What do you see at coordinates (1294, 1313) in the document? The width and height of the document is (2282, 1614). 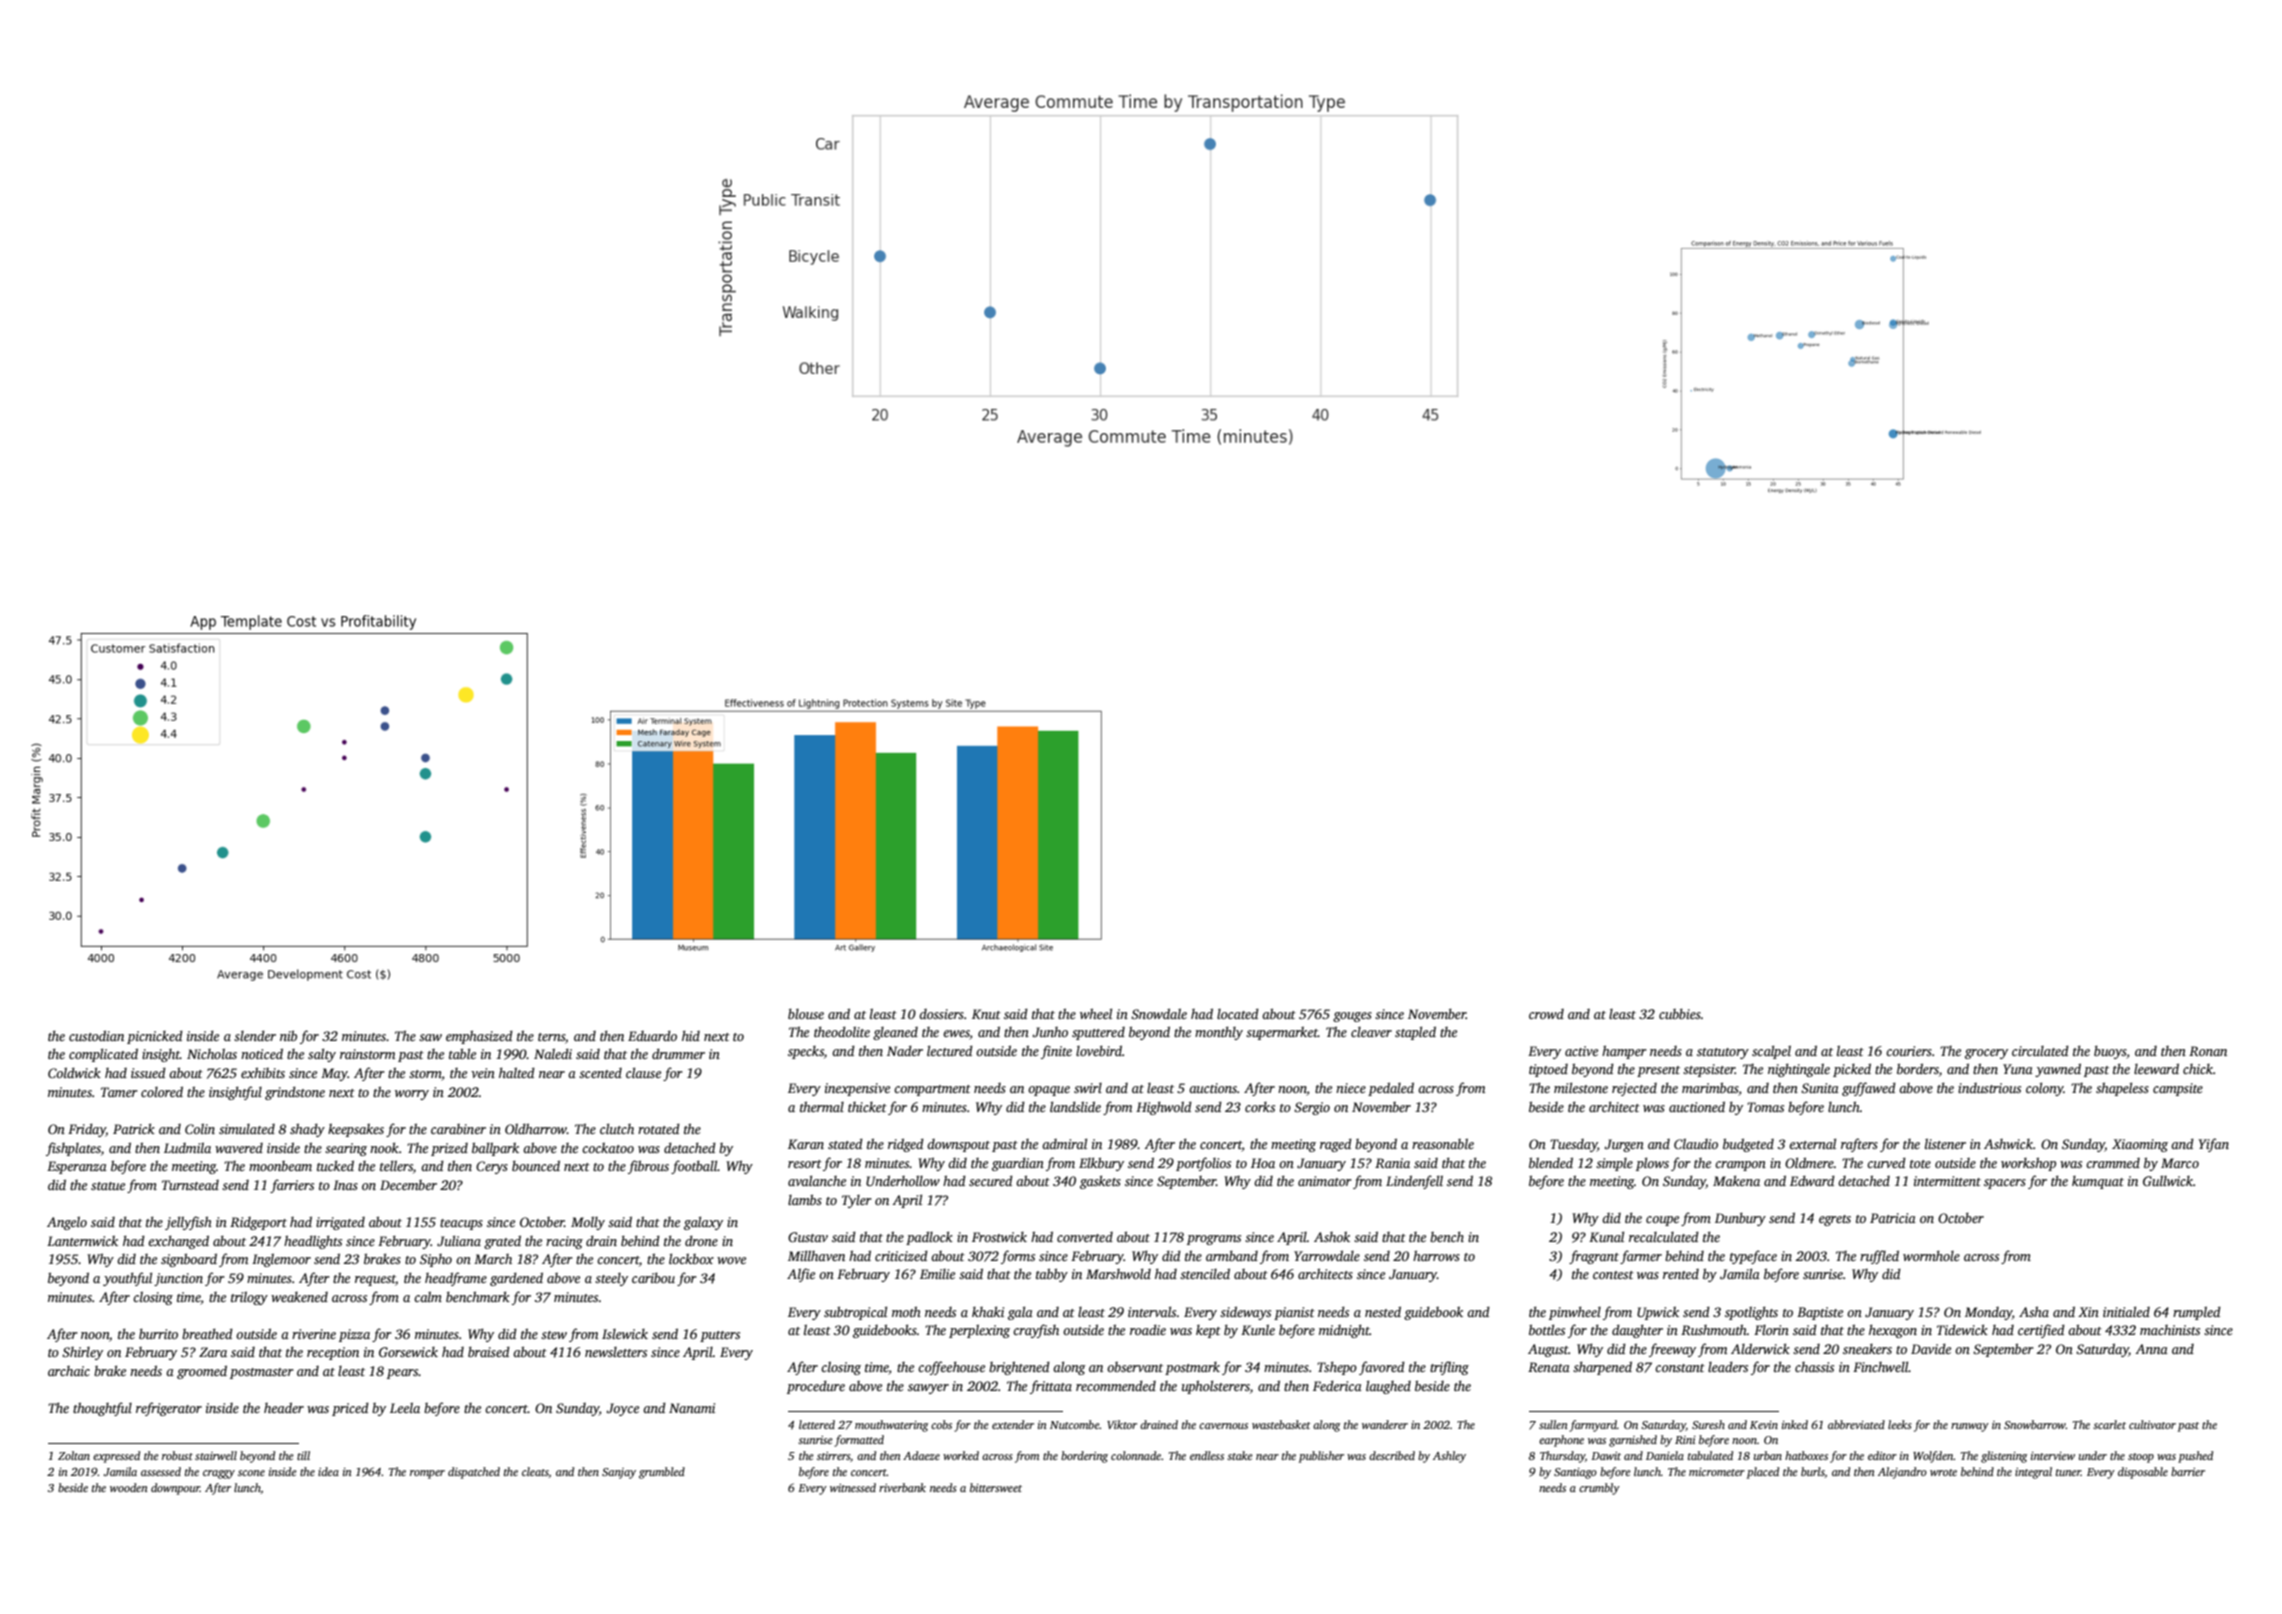 I see `pianist` at bounding box center [1294, 1313].
